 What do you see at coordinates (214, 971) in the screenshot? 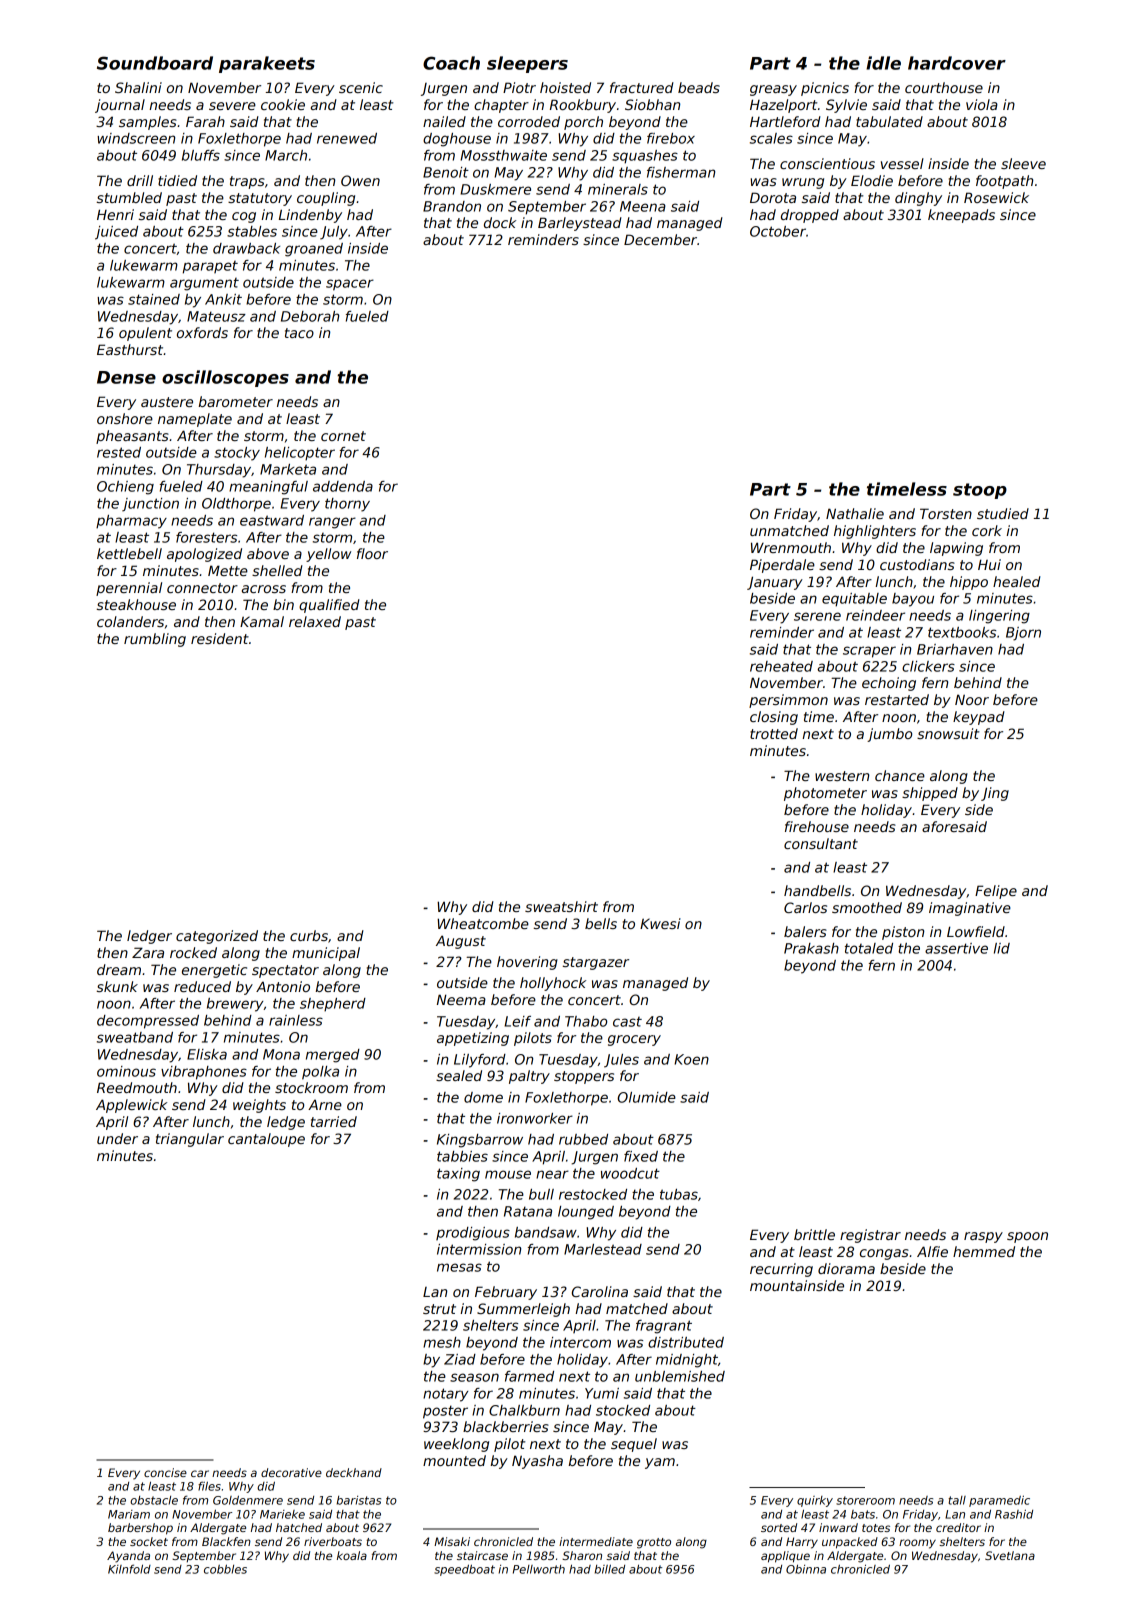
I see `energetic` at bounding box center [214, 971].
